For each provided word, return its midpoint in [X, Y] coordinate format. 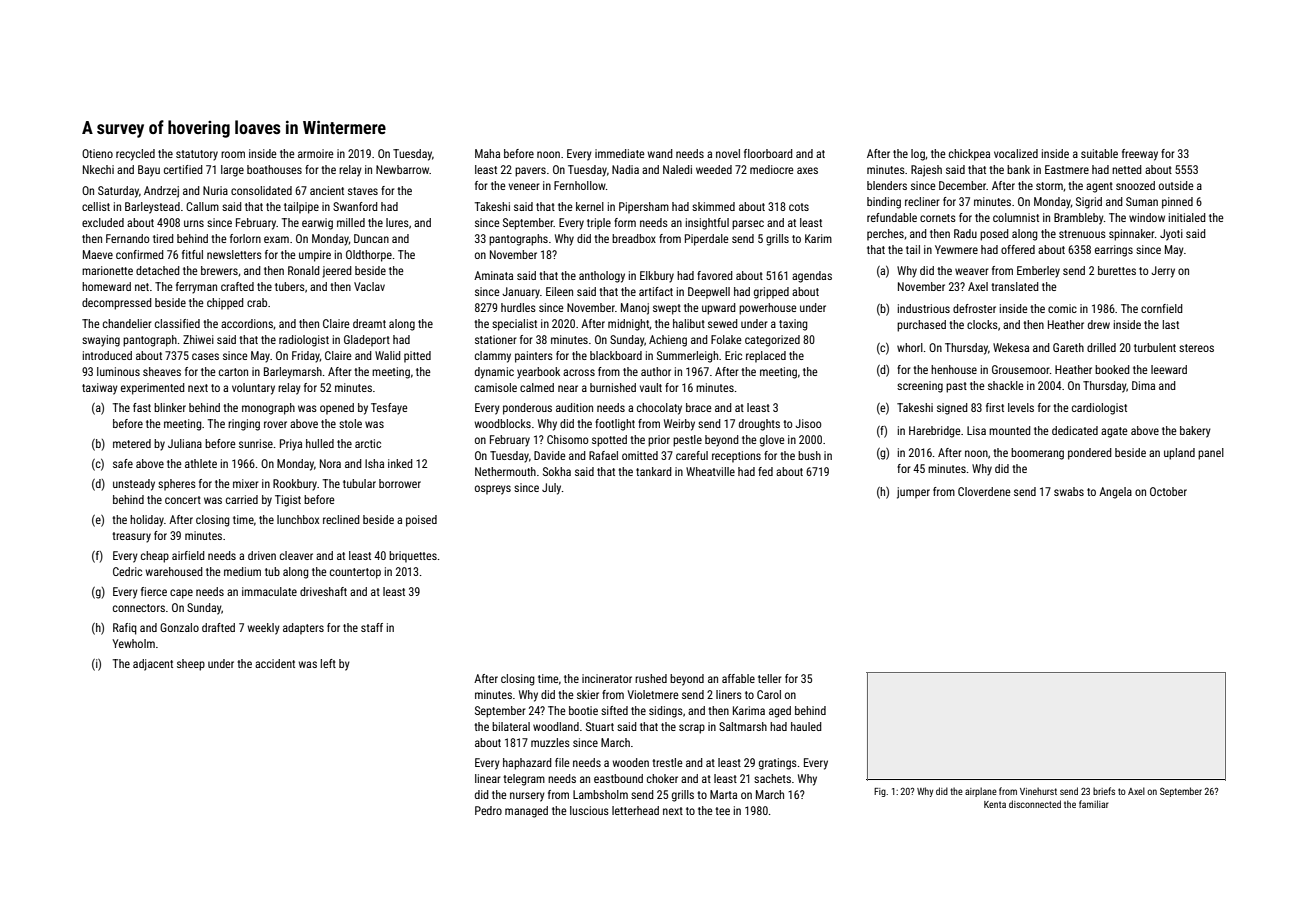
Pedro [488, 810]
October [1168, 491]
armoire [316, 153]
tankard [654, 471]
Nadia [625, 169]
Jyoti [1171, 235]
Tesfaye [389, 409]
